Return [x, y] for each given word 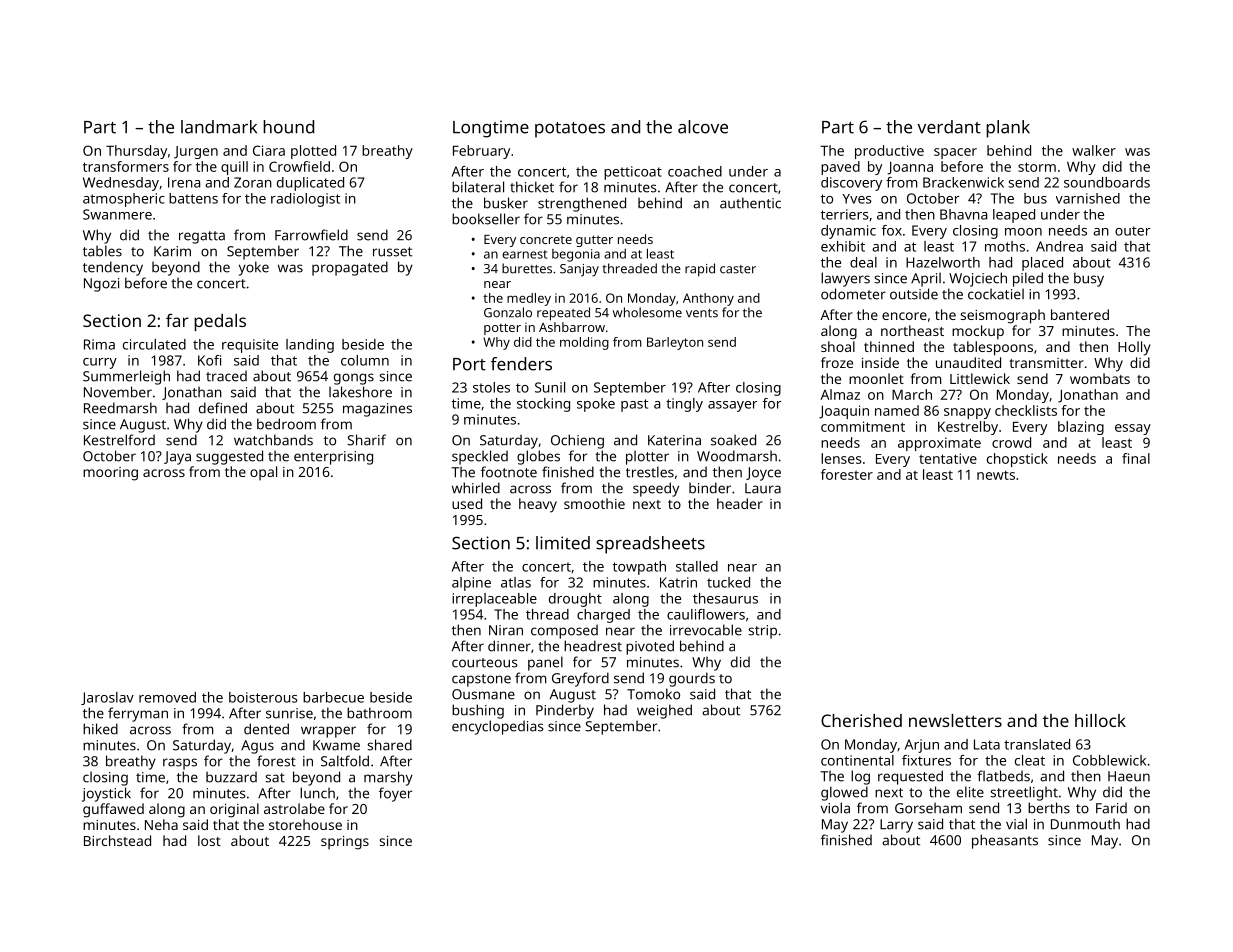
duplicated [310, 184]
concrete [546, 239]
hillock [1100, 720]
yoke [254, 268]
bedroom [286, 424]
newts [996, 475]
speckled [480, 457]
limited [563, 543]
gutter [594, 241]
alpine [471, 584]
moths [1005, 246]
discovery [851, 184]
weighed [664, 711]
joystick [106, 794]
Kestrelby [968, 428]
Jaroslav [107, 698]
